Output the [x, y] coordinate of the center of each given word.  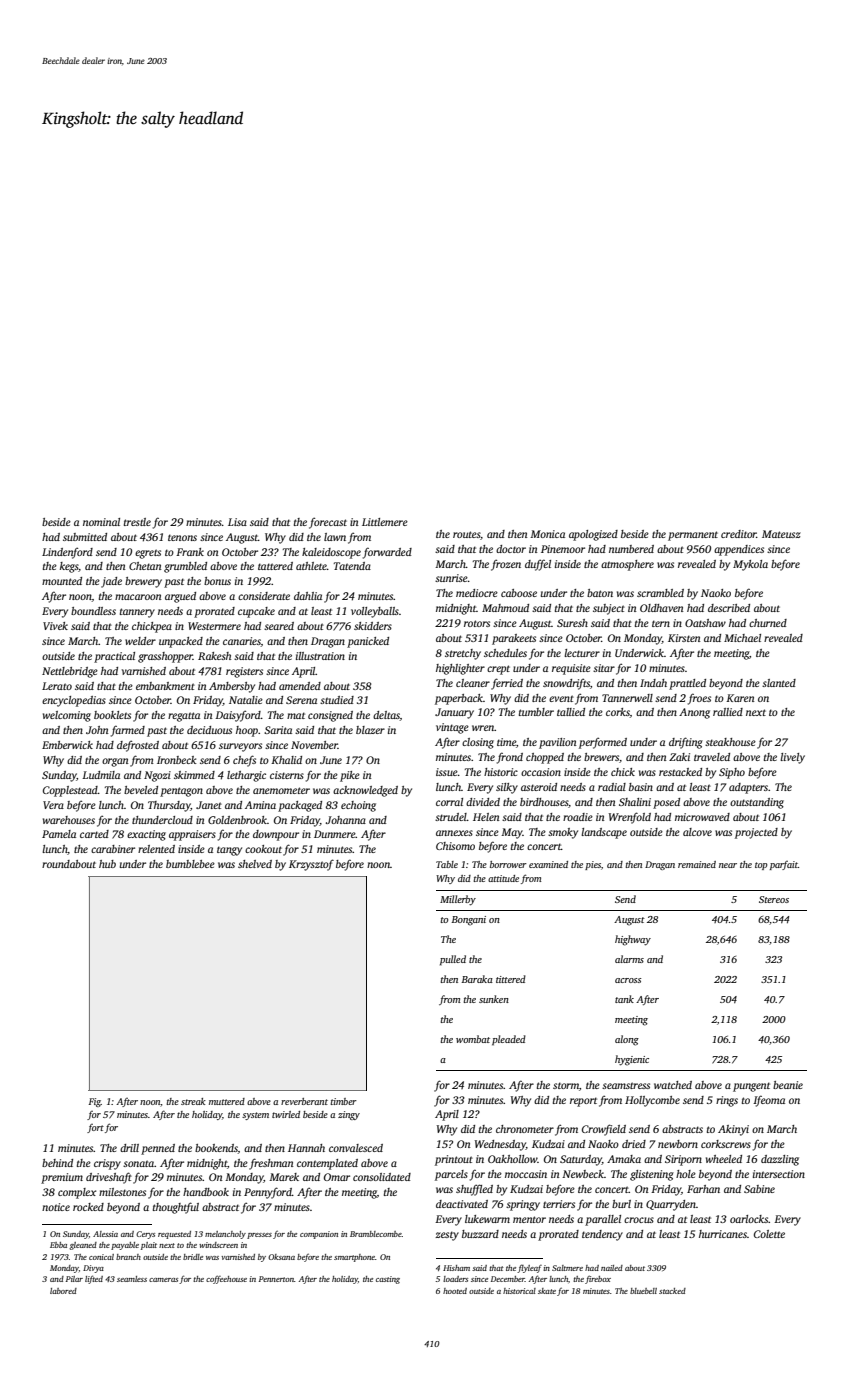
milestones [122, 1192]
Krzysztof [311, 865]
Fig [95, 1102]
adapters [748, 788]
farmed [128, 731]
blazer [370, 730]
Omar [337, 1177]
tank [624, 999]
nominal [101, 522]
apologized [593, 535]
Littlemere [385, 522]
